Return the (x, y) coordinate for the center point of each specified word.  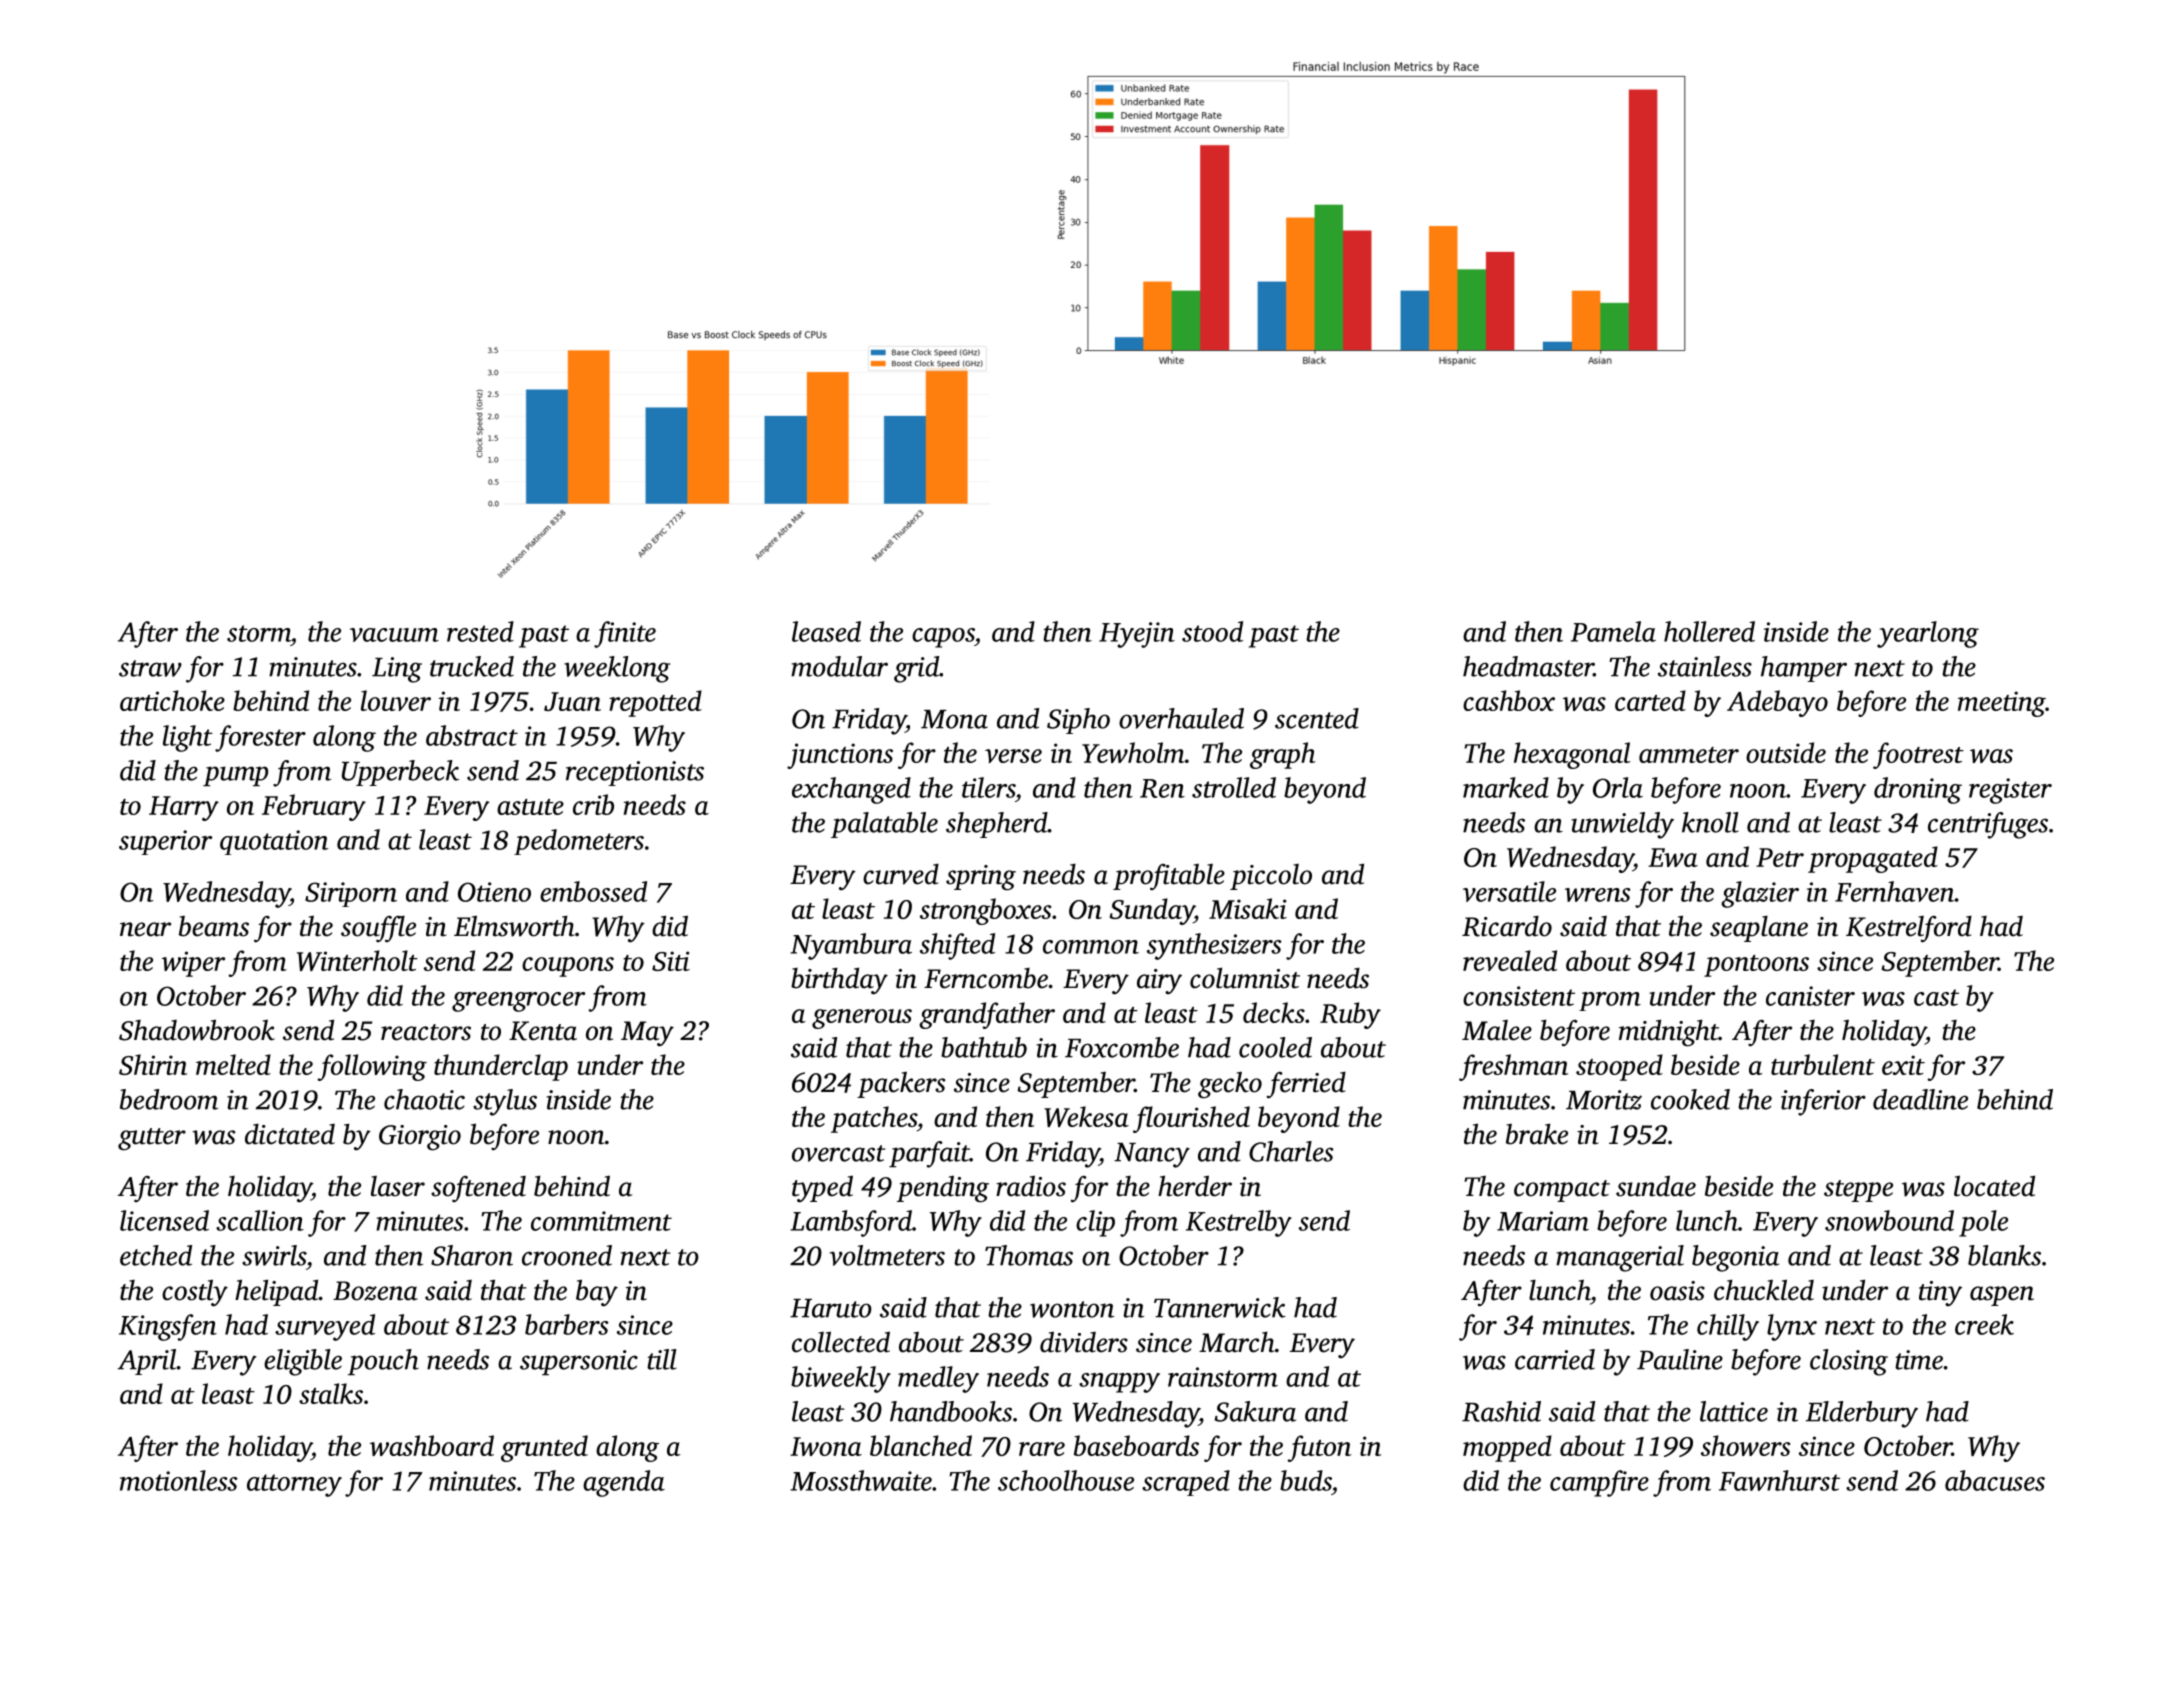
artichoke (172, 700)
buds (1306, 1480)
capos (943, 638)
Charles (1291, 1151)
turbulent (1823, 1064)
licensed (164, 1220)
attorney (294, 1485)
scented (1317, 718)
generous (862, 1019)
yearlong (1928, 634)
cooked (1690, 1099)
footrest (1918, 755)
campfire (1599, 1483)
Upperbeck (400, 773)
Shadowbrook (197, 1030)
